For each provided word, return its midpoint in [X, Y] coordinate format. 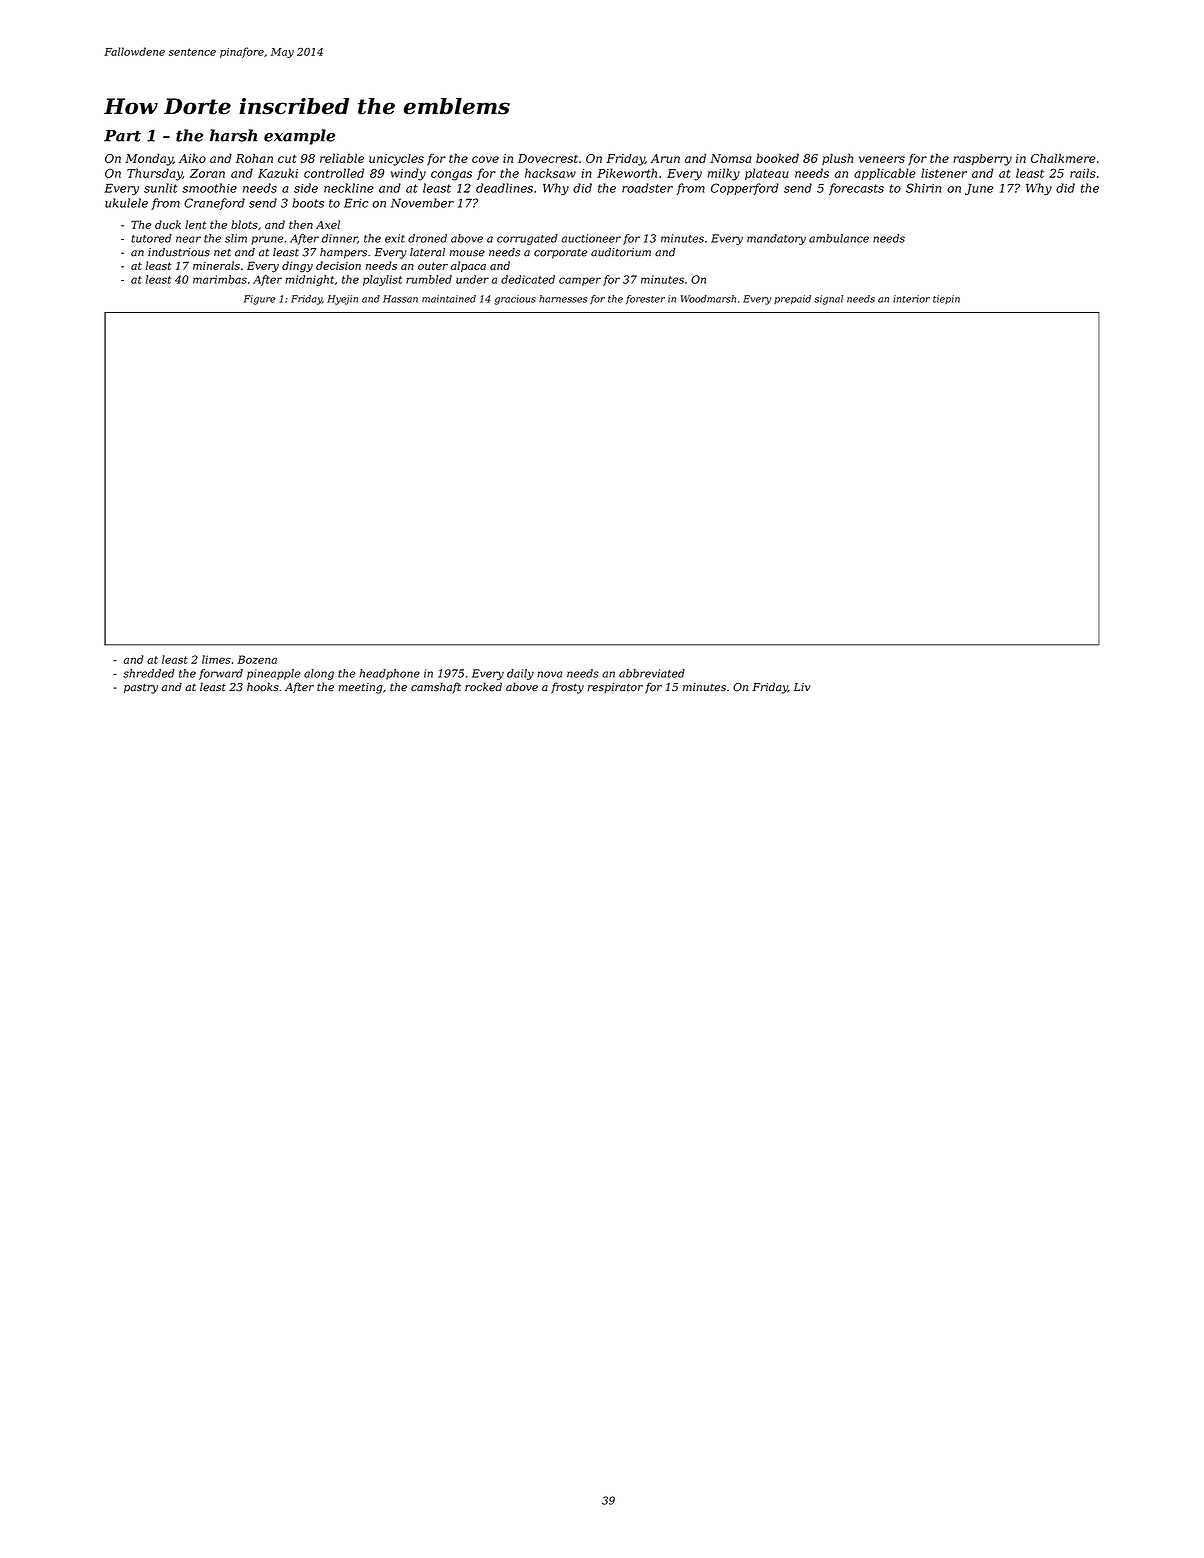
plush [837, 159]
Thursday [154, 174]
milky [724, 174]
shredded [149, 673]
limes [216, 659]
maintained [449, 299]
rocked [483, 686]
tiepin [946, 299]
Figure [260, 300]
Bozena [257, 659]
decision [338, 265]
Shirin [923, 188]
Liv [802, 687]
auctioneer [591, 238]
